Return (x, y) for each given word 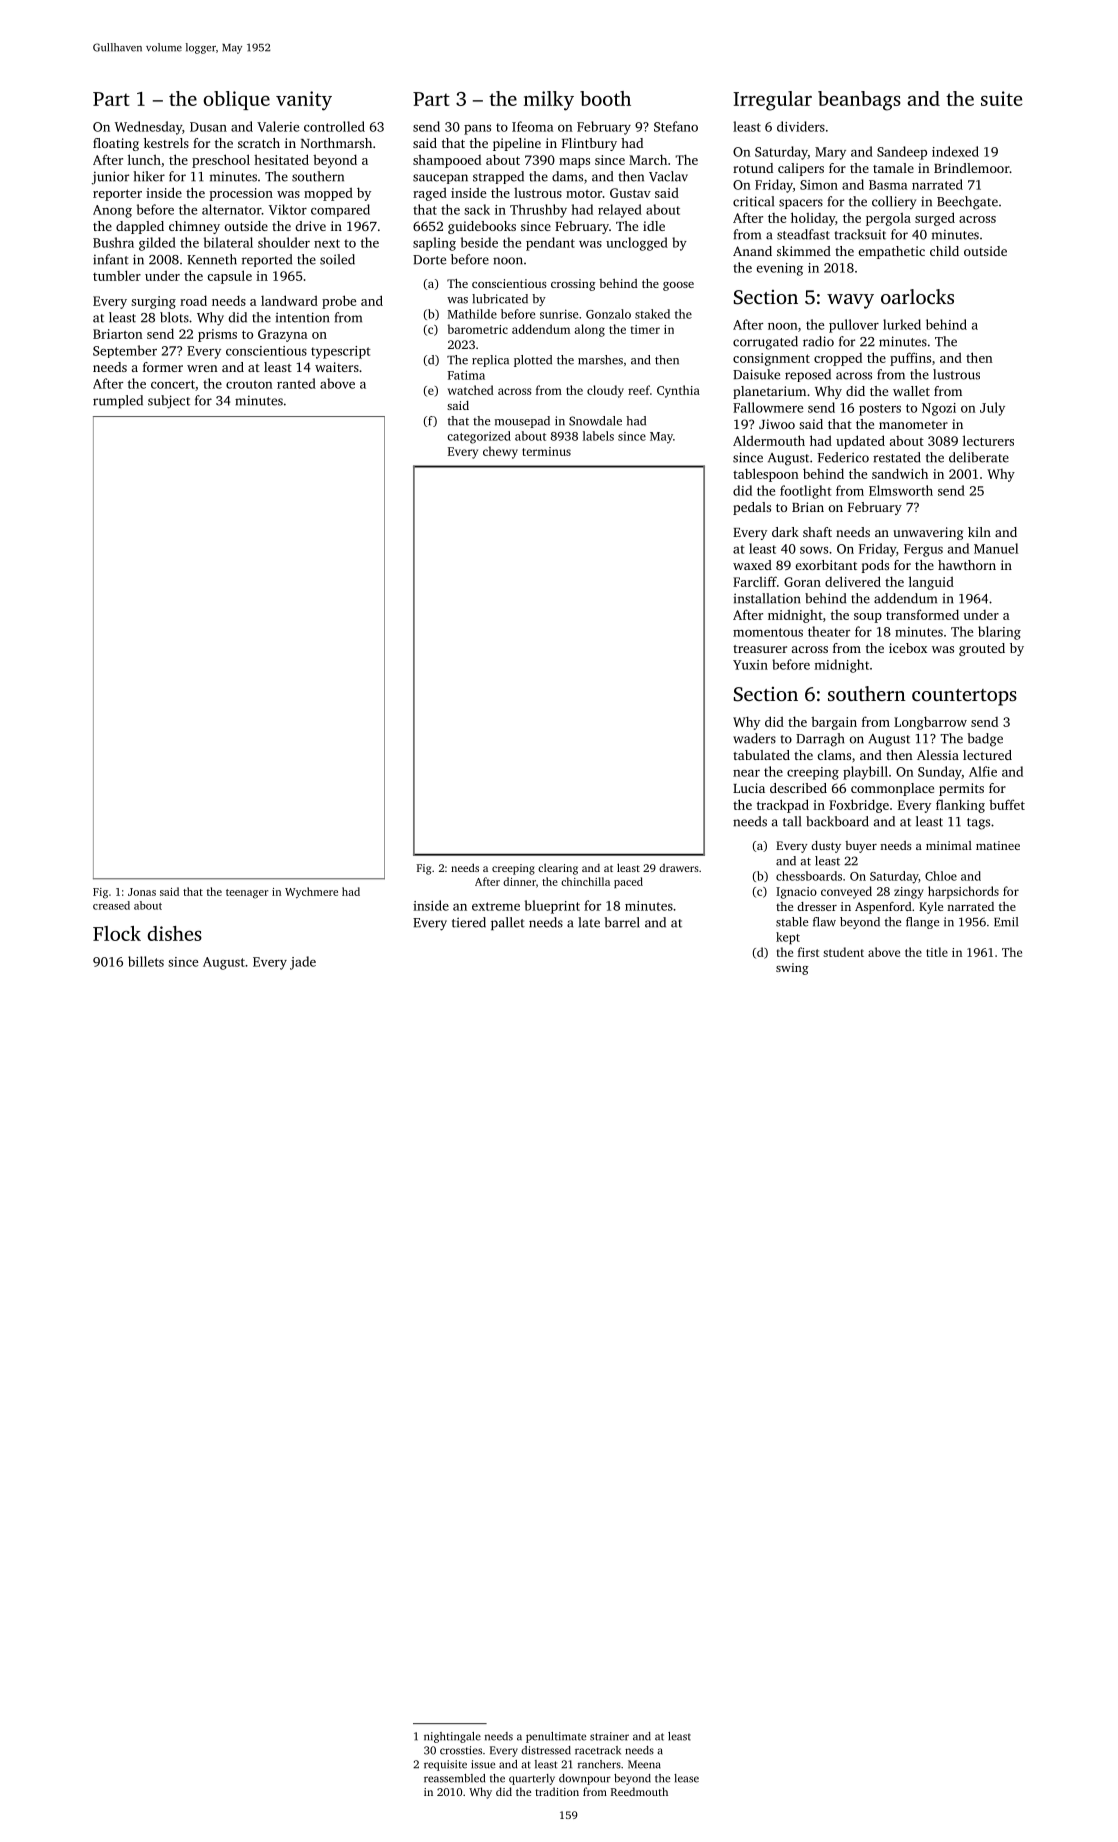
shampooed (447, 161)
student (843, 952)
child (944, 251)
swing (792, 969)
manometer (913, 425)
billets (146, 961)
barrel (622, 922)
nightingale (452, 1737)
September (125, 351)
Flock (117, 933)
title (937, 952)
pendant (550, 244)
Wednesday (148, 128)
